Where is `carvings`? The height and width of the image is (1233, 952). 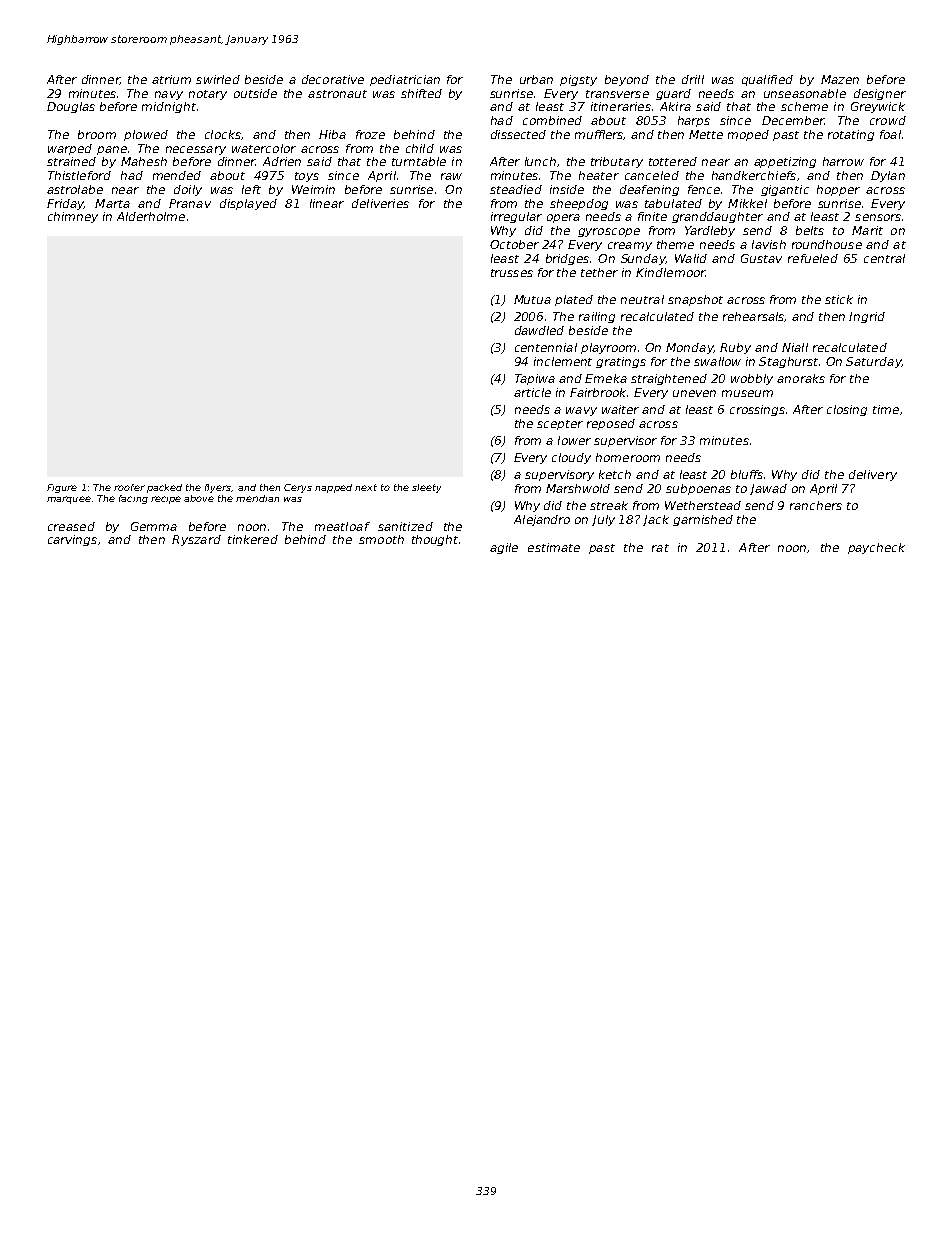 carvings is located at coordinates (72, 540).
